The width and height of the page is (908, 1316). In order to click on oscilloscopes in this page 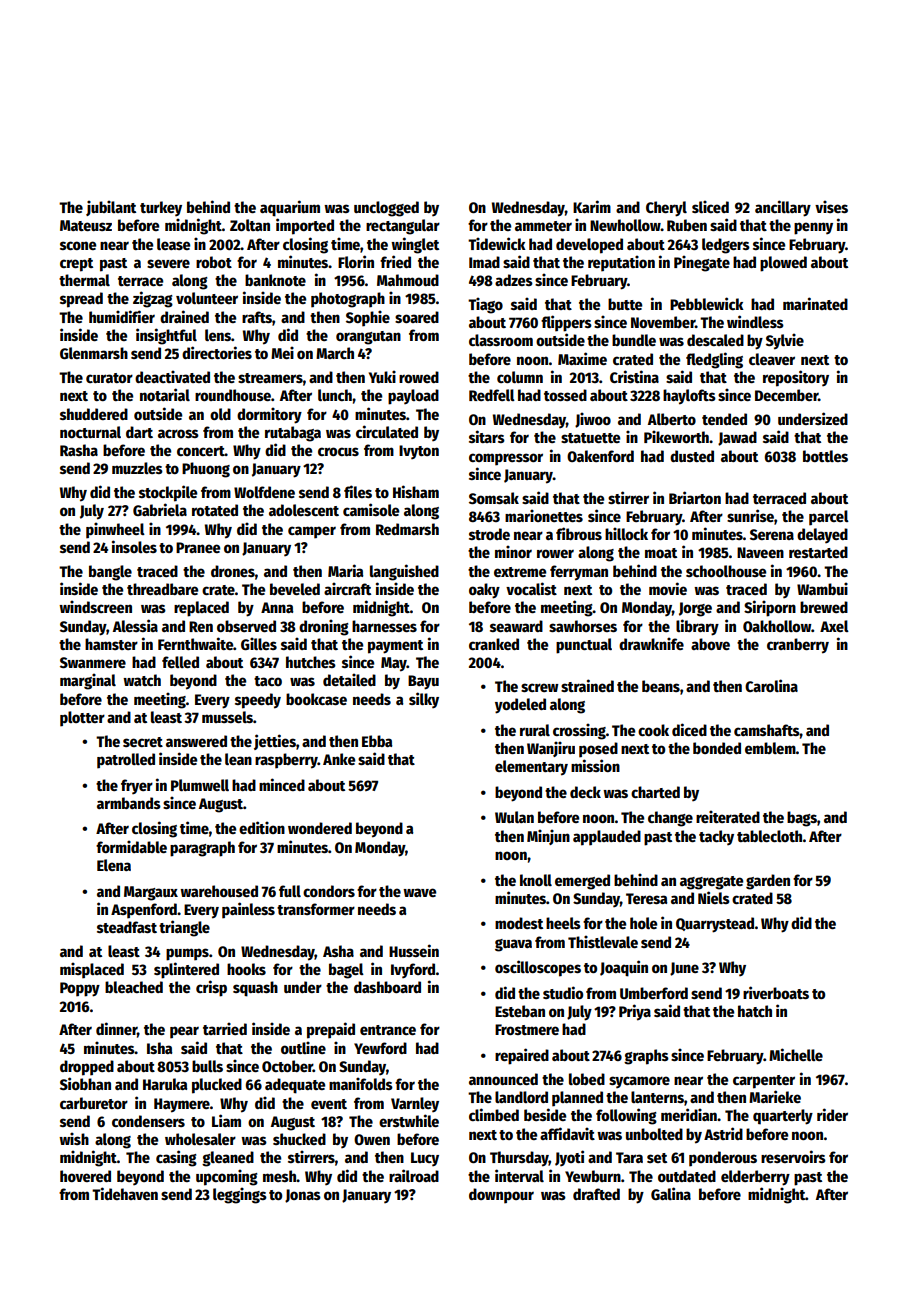, I will do `click(538, 968)`.
